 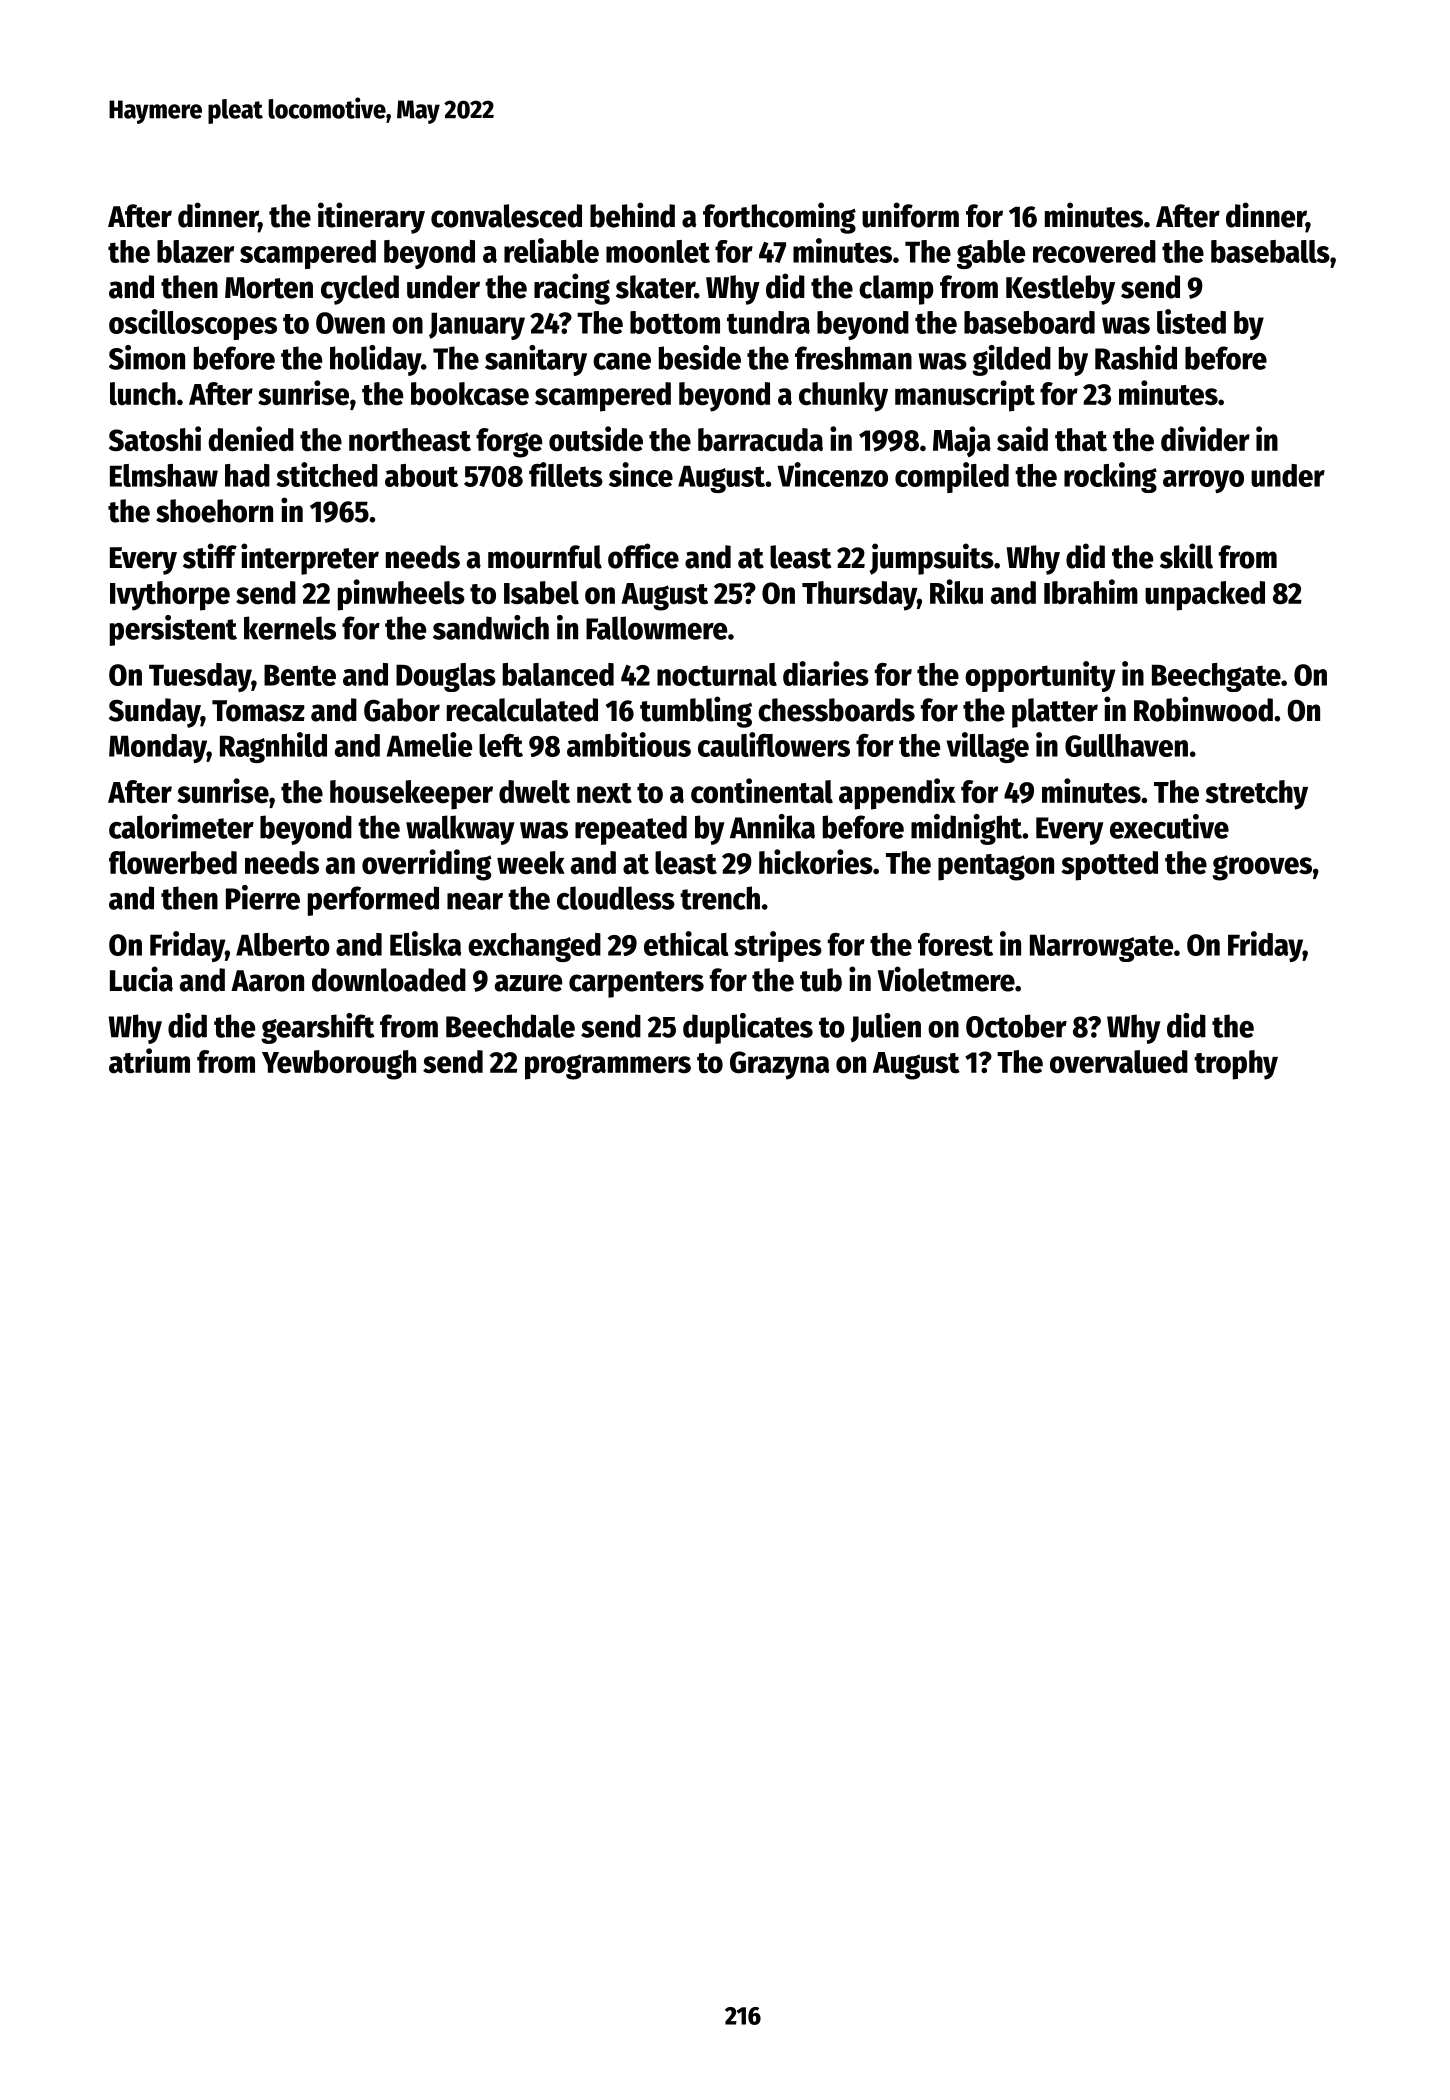 I want to click on programmers, so click(x=608, y=1067).
